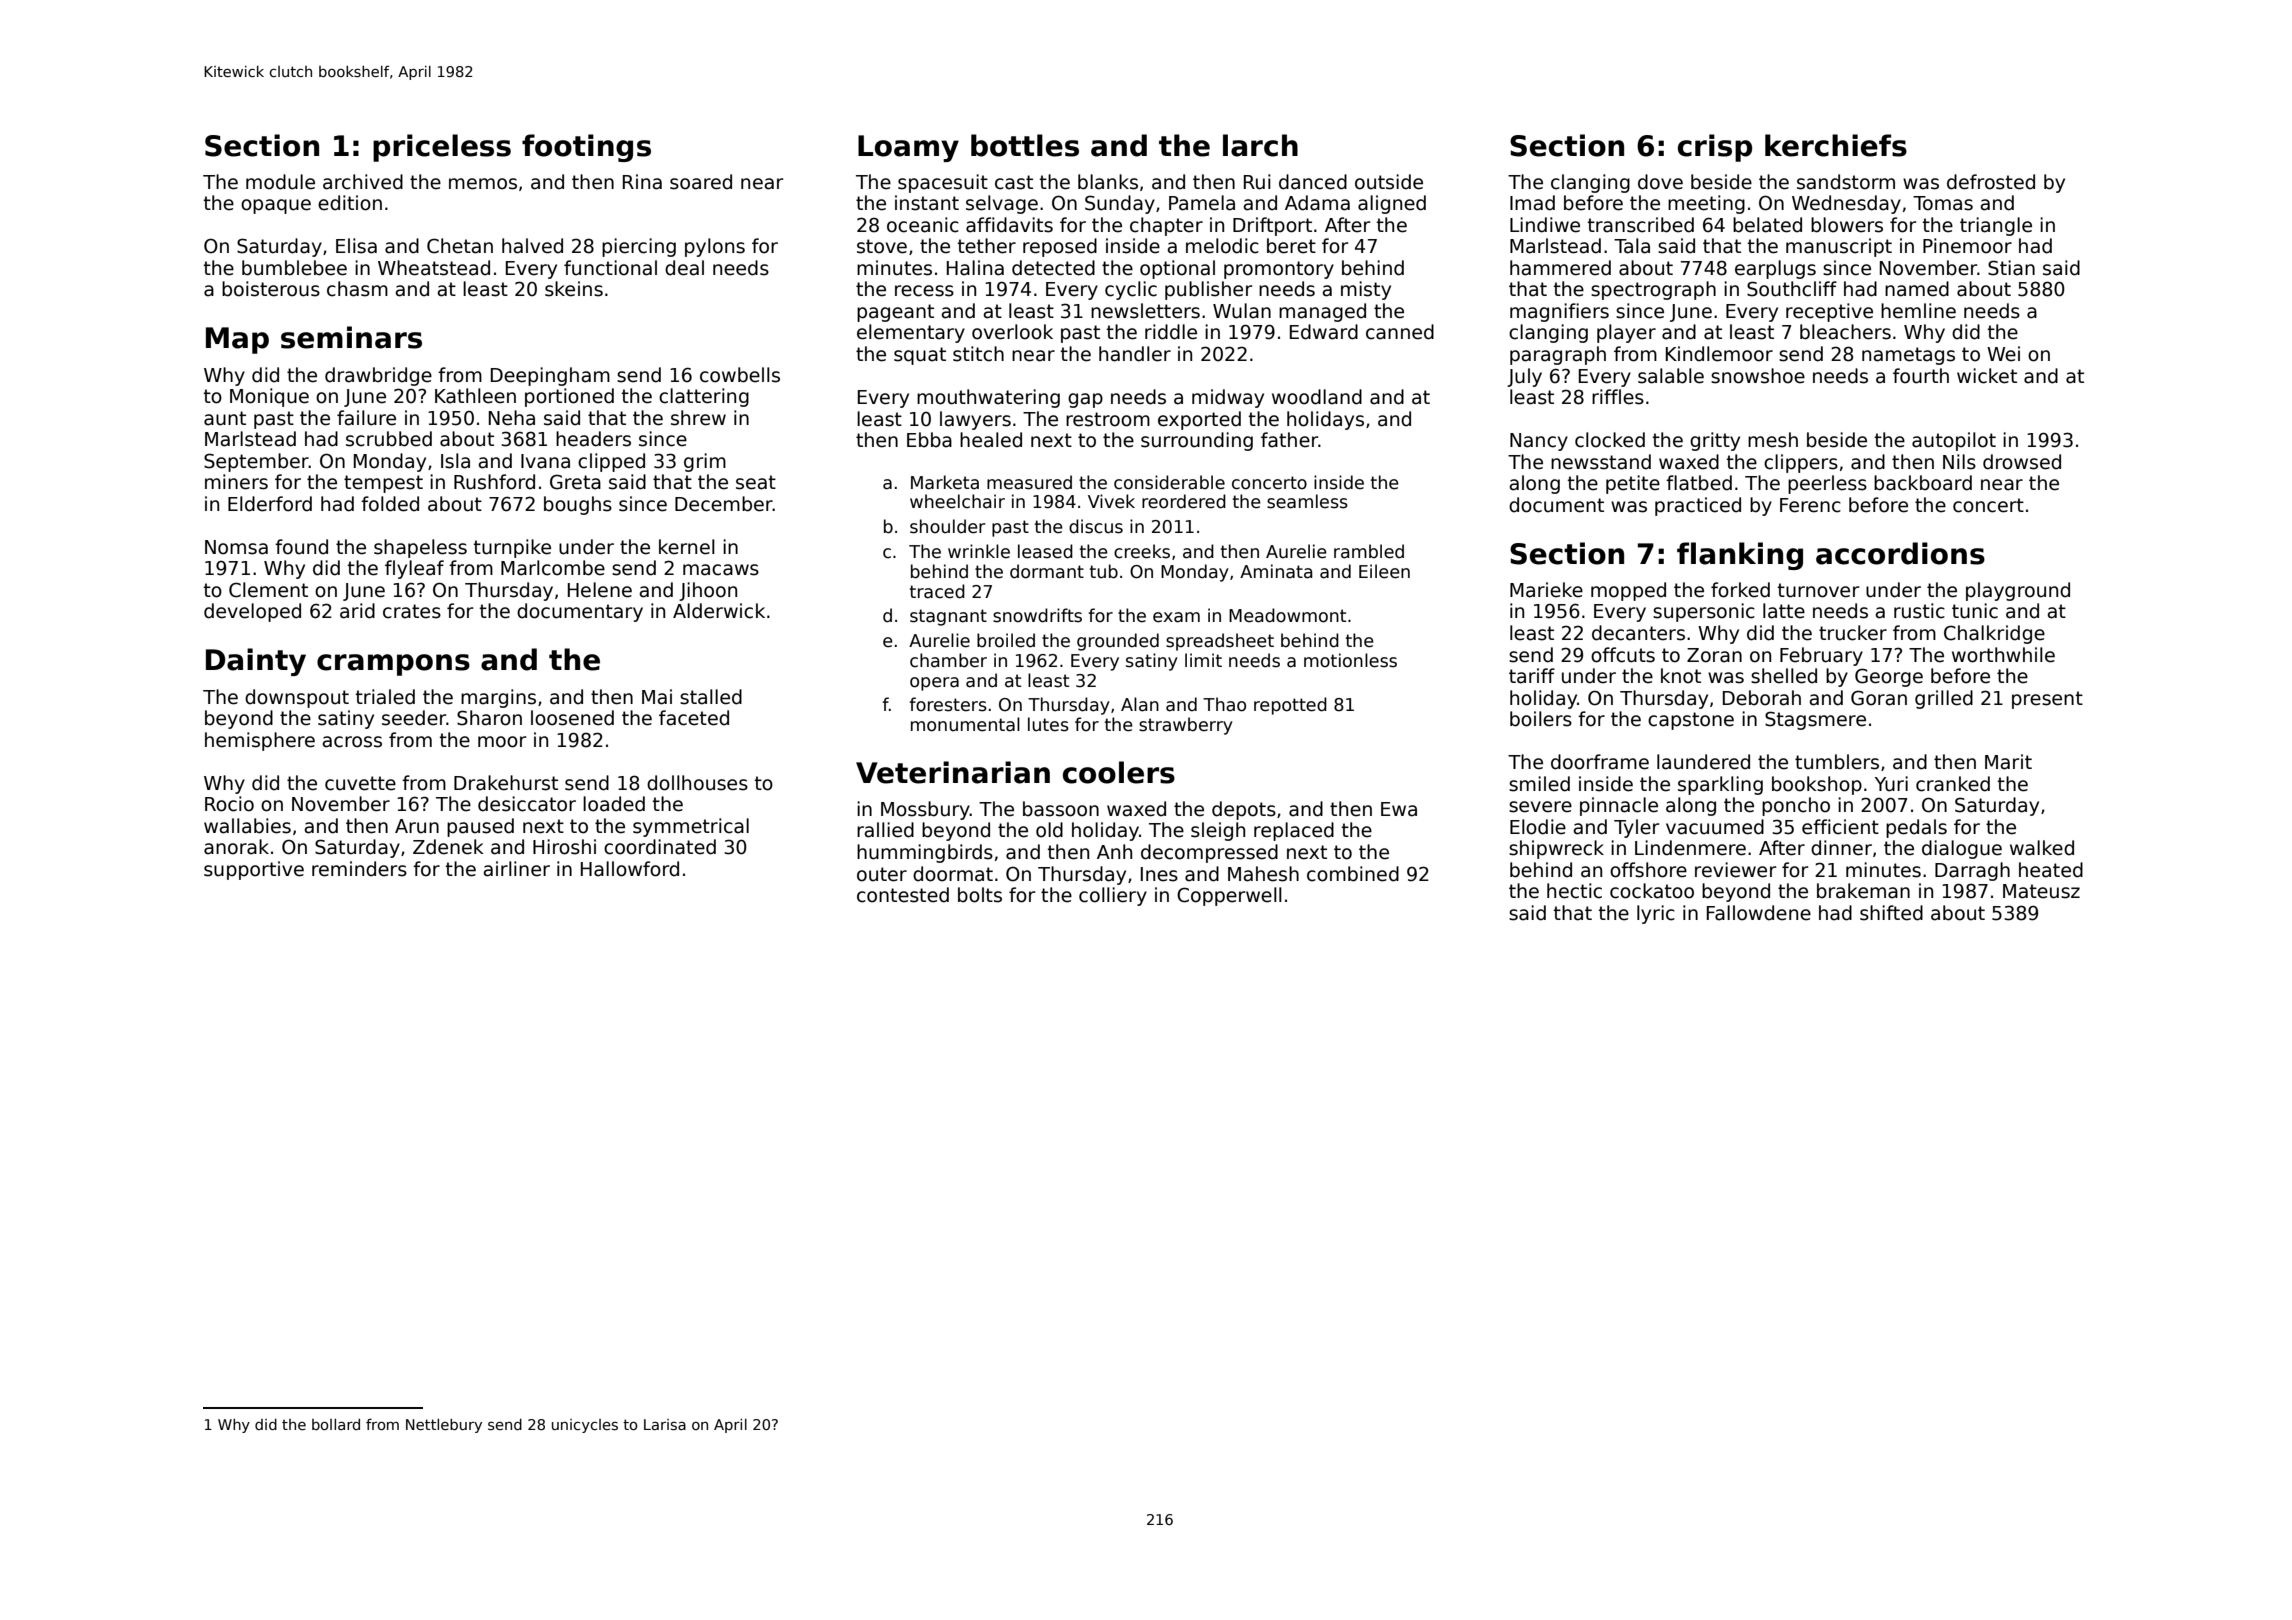  Describe the element at coordinates (1891, 913) in the screenshot. I see `shifted` at that location.
